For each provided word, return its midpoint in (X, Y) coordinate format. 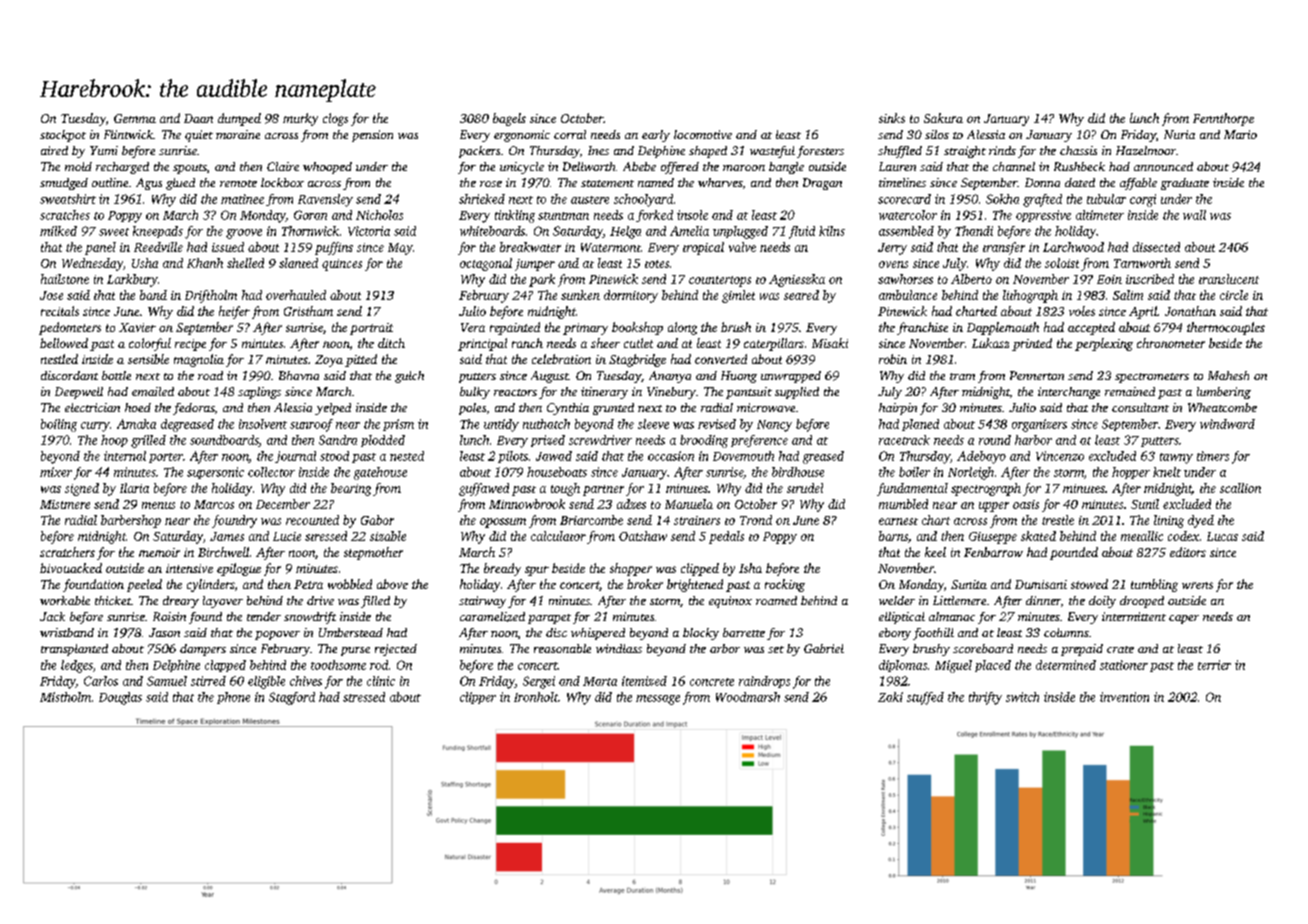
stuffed (925, 698)
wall (1194, 215)
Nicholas (379, 215)
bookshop (637, 328)
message (658, 700)
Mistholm (65, 697)
